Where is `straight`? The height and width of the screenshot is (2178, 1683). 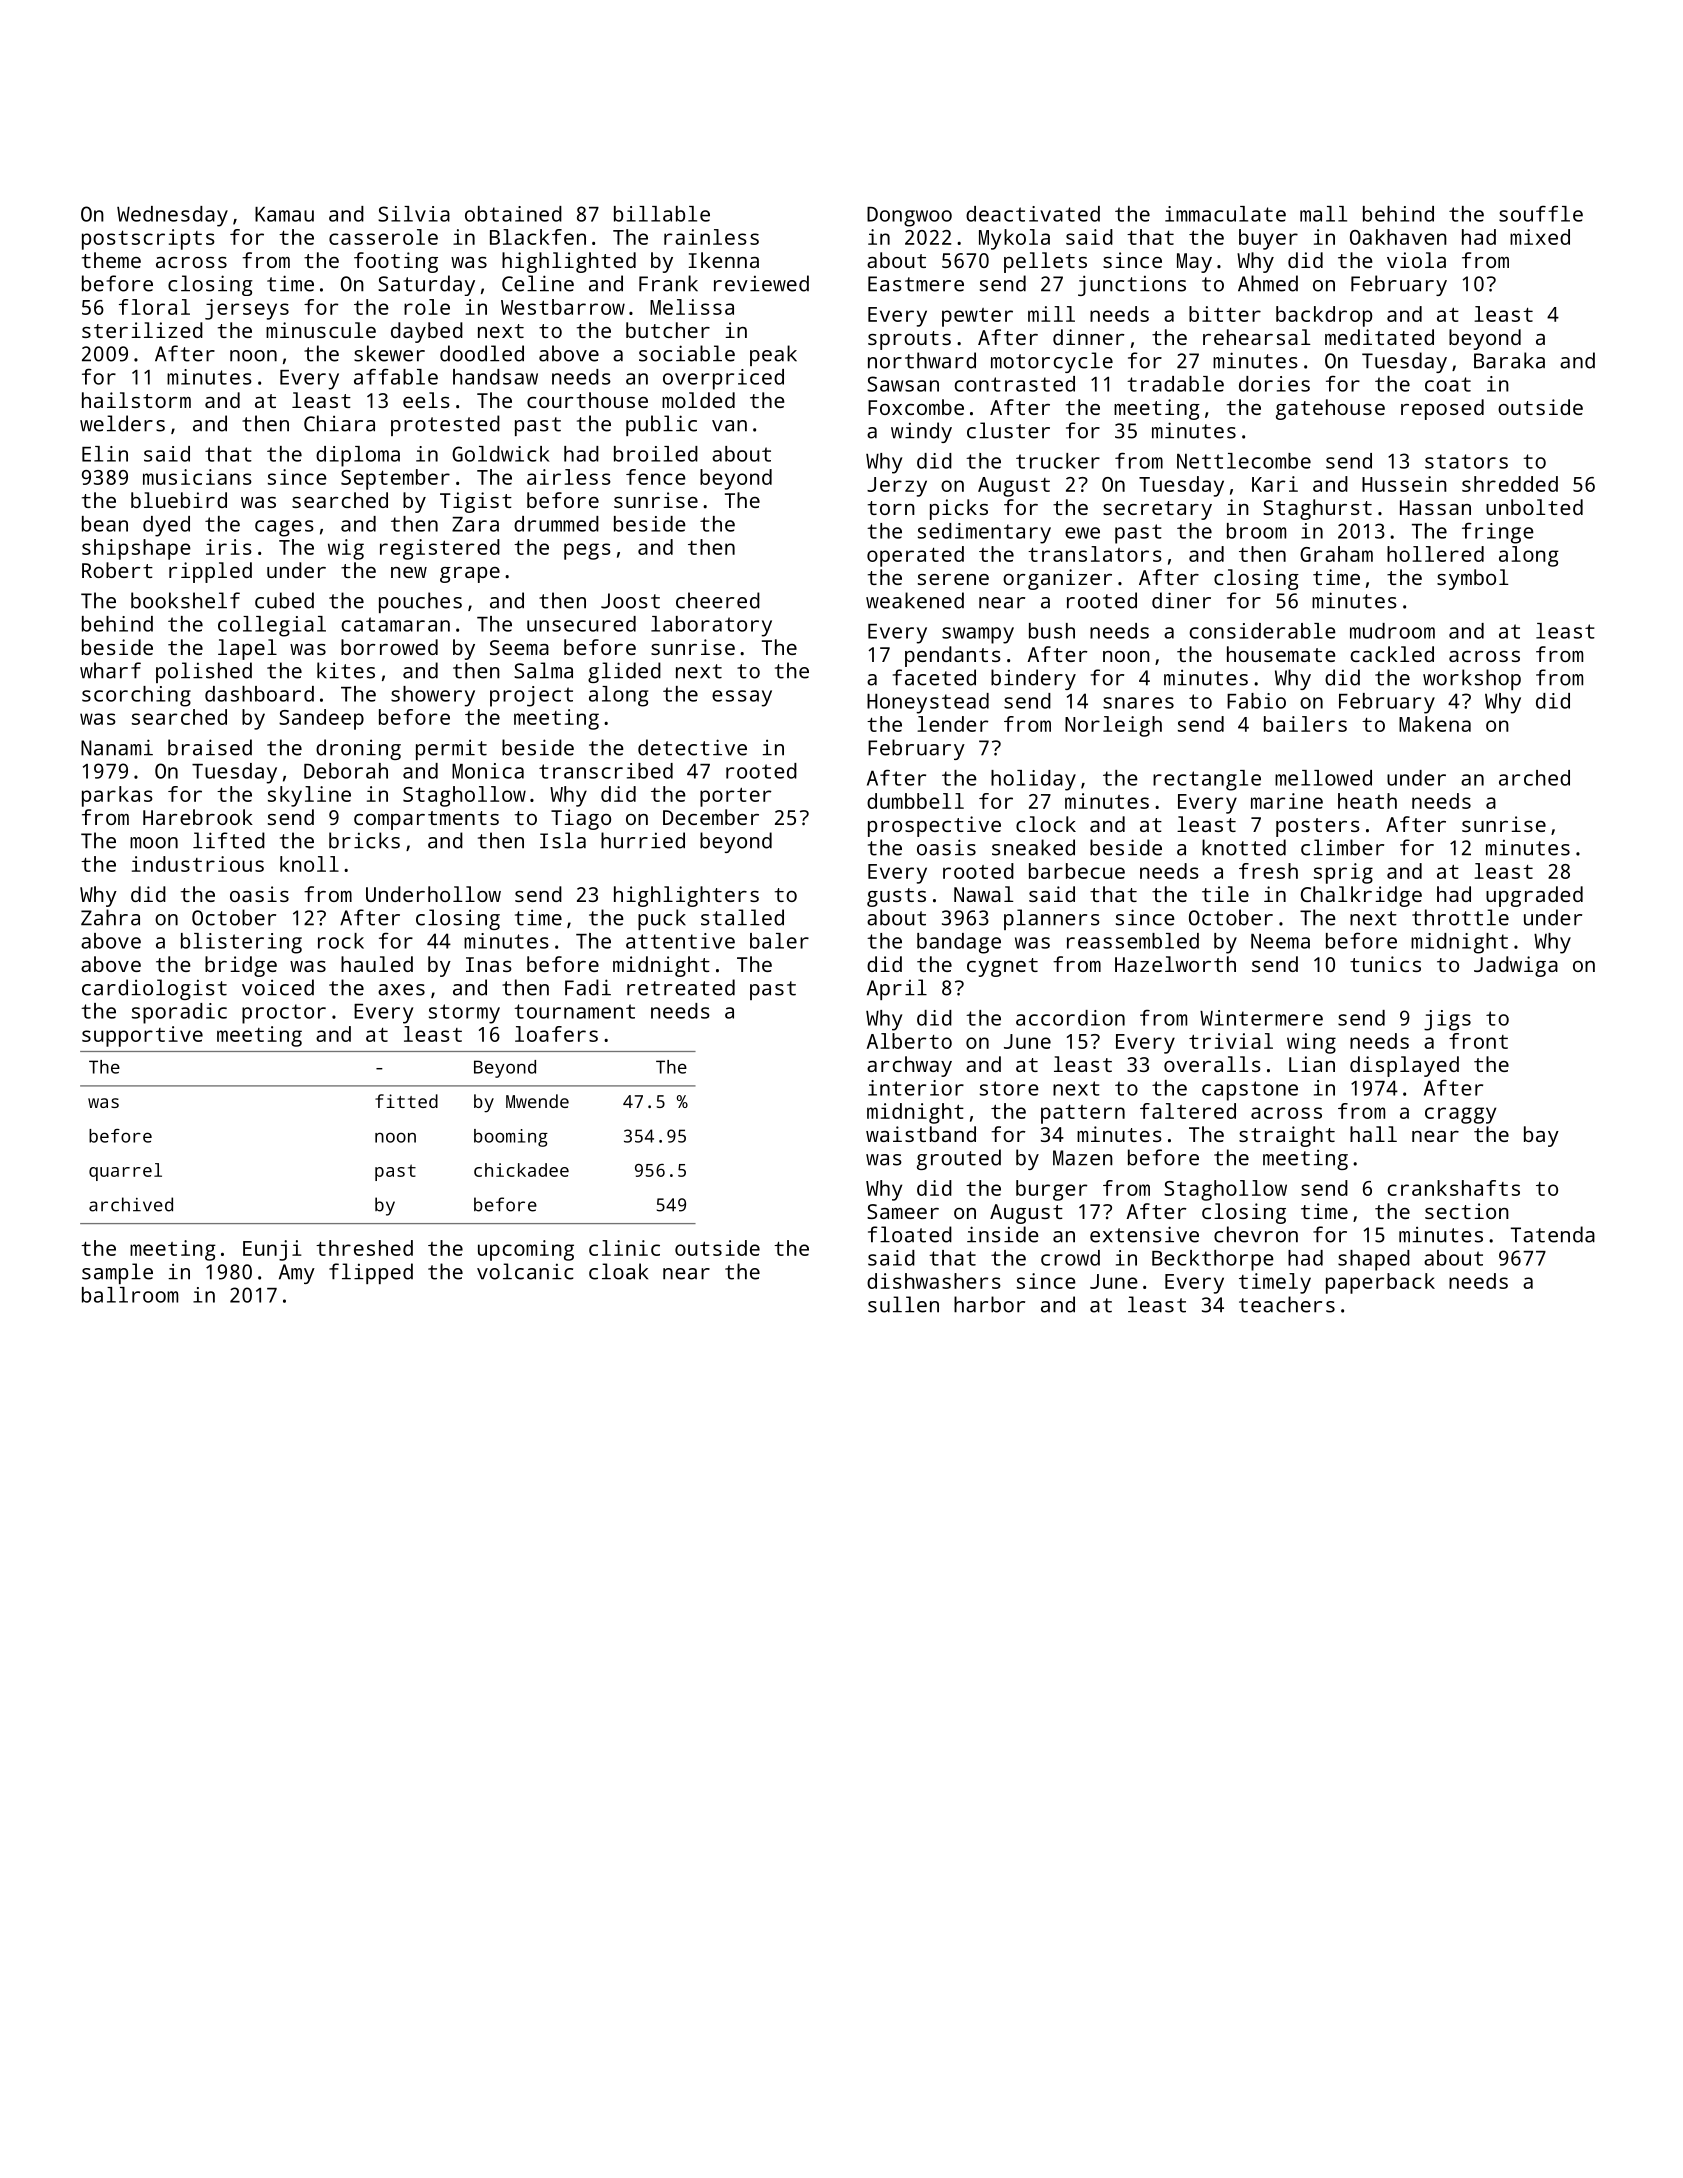
straight is located at coordinates (1287, 1136).
